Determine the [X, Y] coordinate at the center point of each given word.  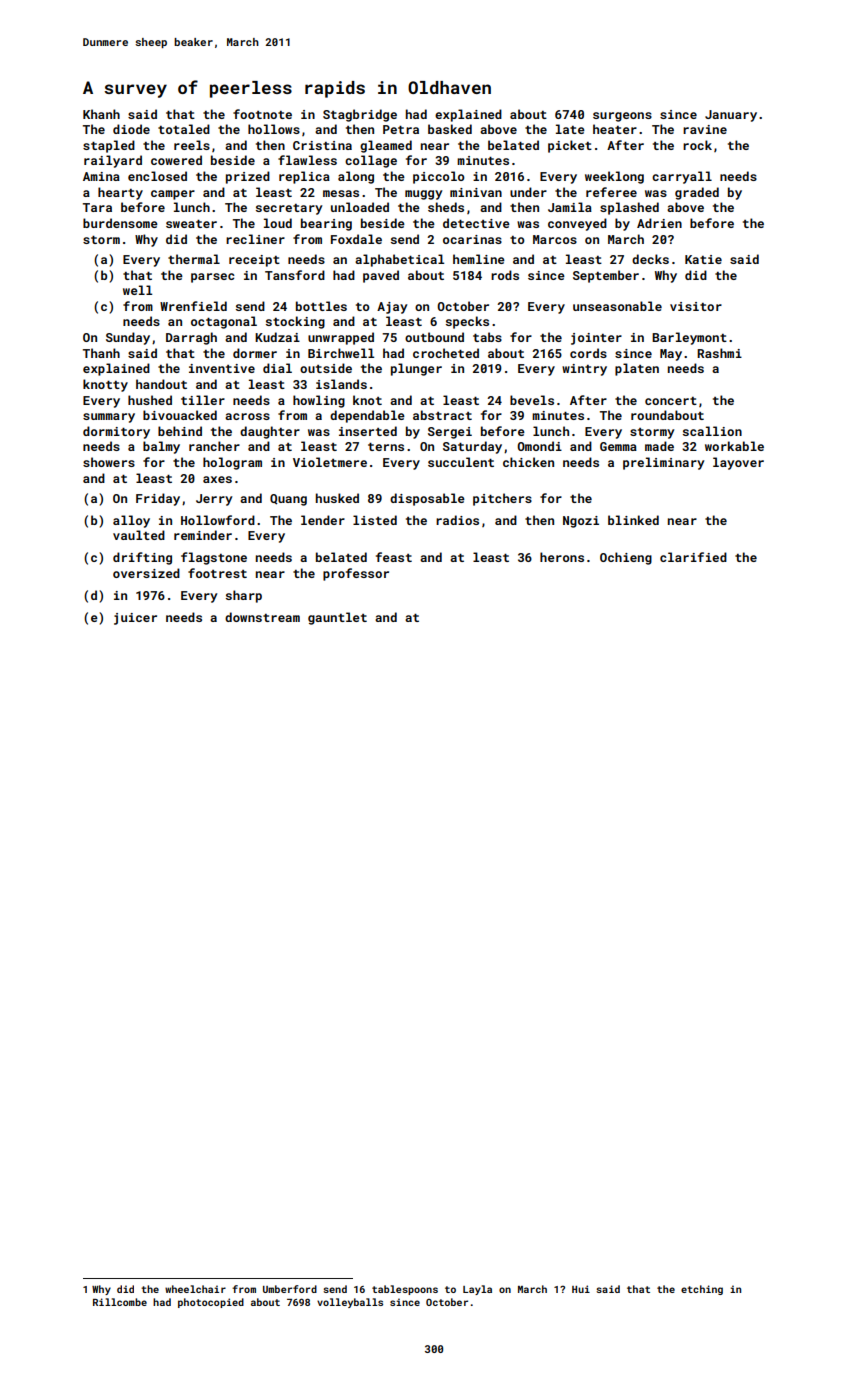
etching [702, 1290]
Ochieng [626, 558]
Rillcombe [120, 1302]
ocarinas [472, 239]
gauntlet [337, 618]
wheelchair [195, 1289]
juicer [135, 619]
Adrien [659, 223]
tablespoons [405, 1290]
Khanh [101, 114]
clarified [693, 557]
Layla [477, 1290]
